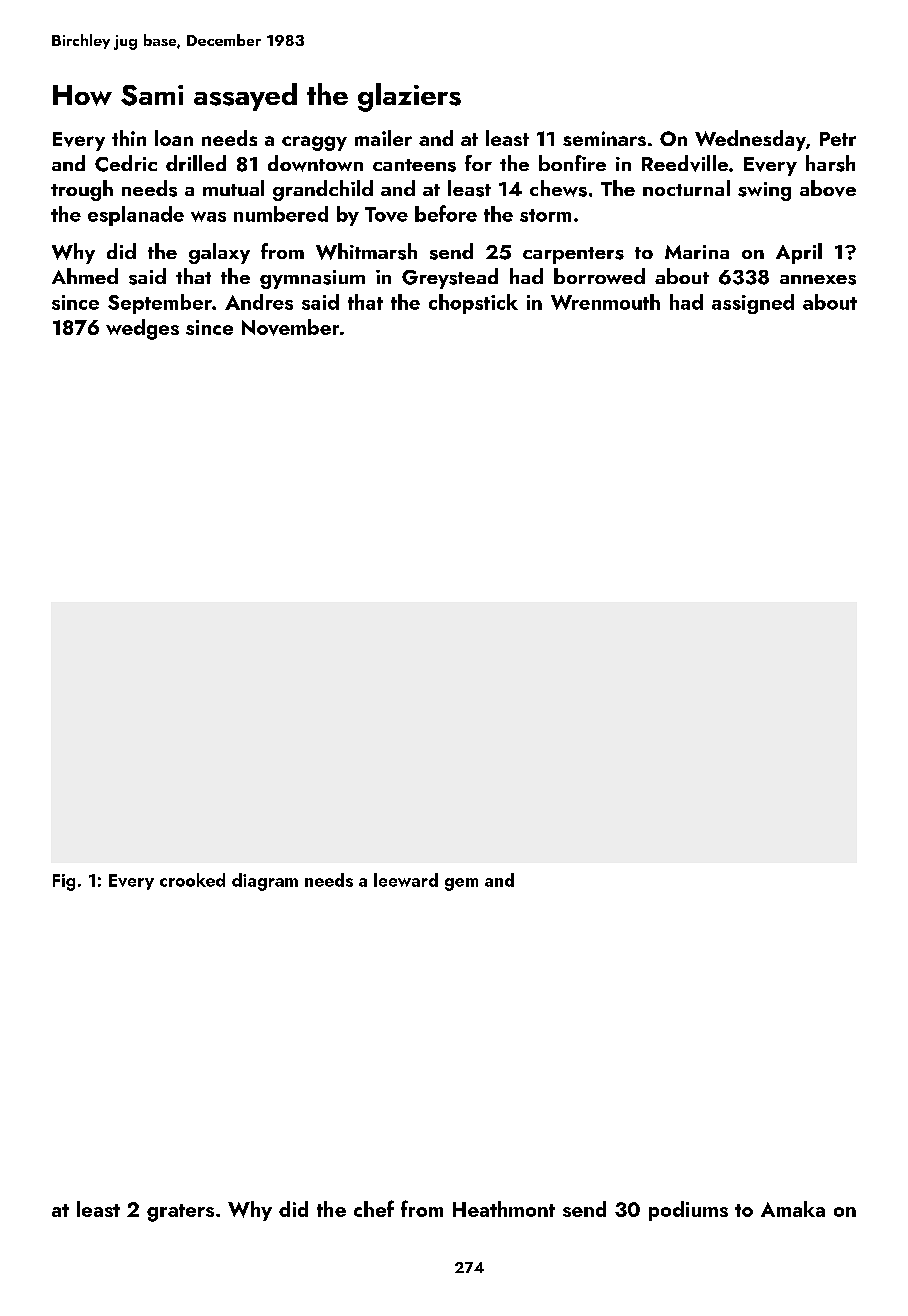 The width and height of the screenshot is (908, 1316). I want to click on Wrenmouth, so click(605, 302).
